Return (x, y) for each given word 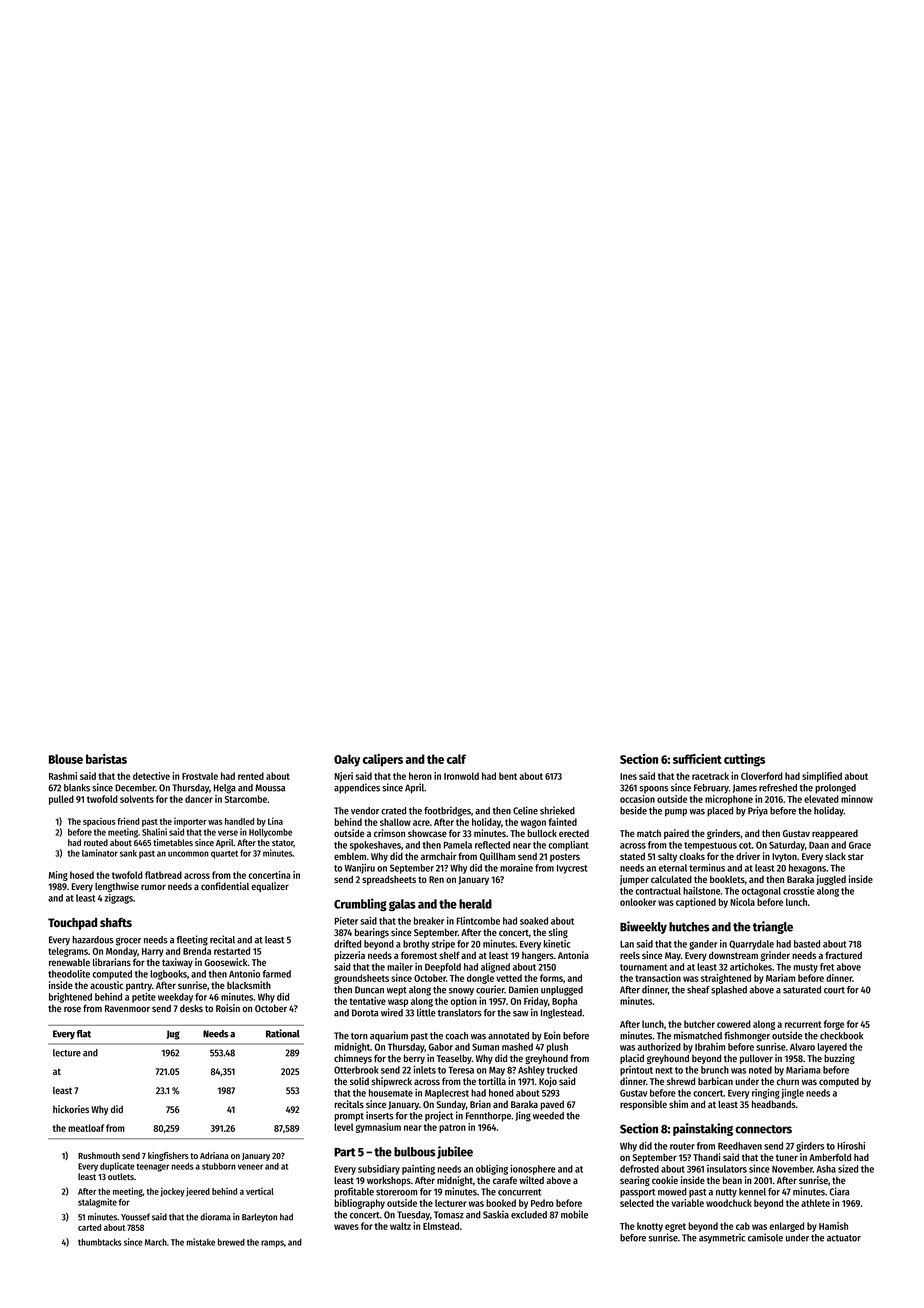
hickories (71, 1109)
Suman (485, 1047)
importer (190, 822)
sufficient (697, 759)
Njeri (344, 777)
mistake (201, 1242)
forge (834, 1025)
